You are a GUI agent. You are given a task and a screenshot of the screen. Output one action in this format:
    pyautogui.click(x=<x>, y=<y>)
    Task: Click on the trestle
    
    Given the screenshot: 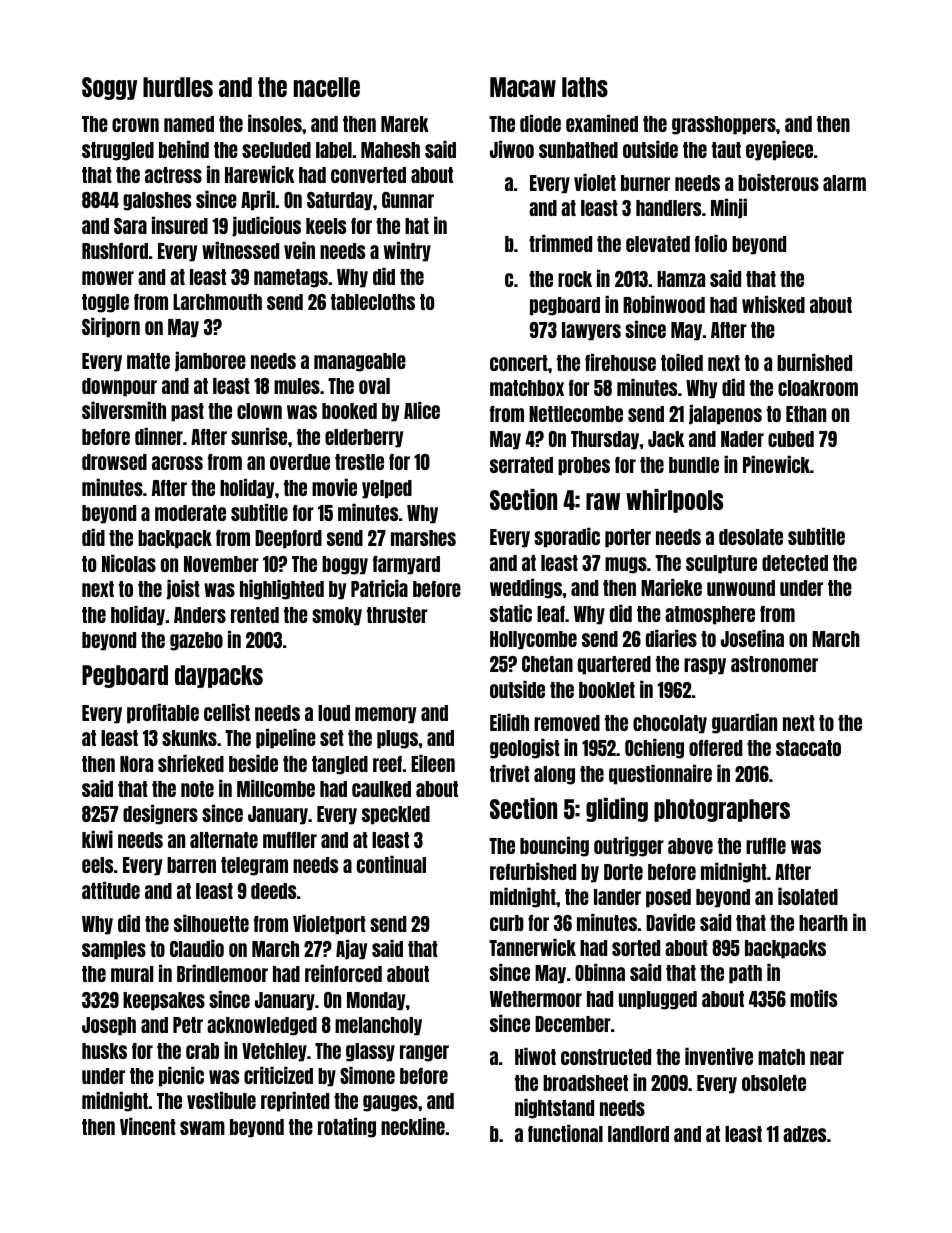 What is the action you would take?
    pyautogui.click(x=359, y=462)
